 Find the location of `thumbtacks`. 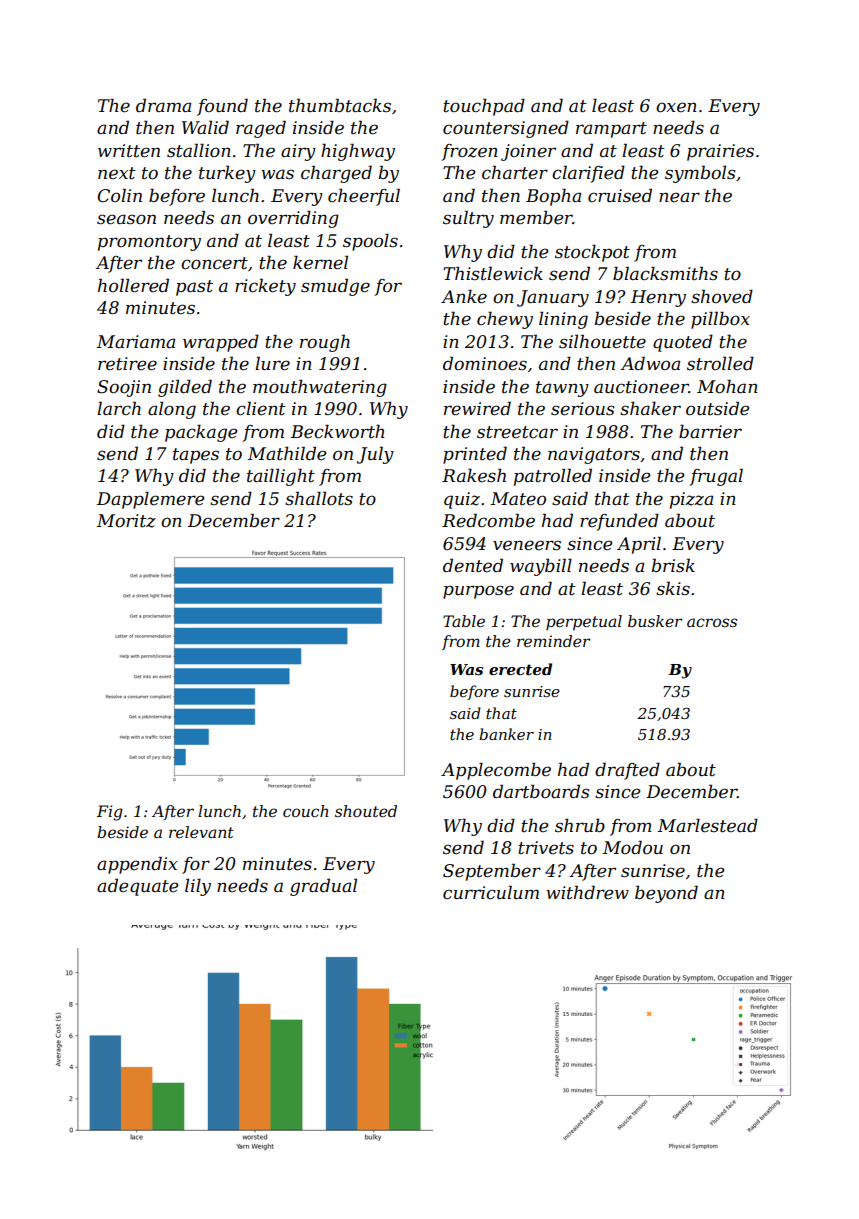

thumbtacks is located at coordinates (340, 105).
